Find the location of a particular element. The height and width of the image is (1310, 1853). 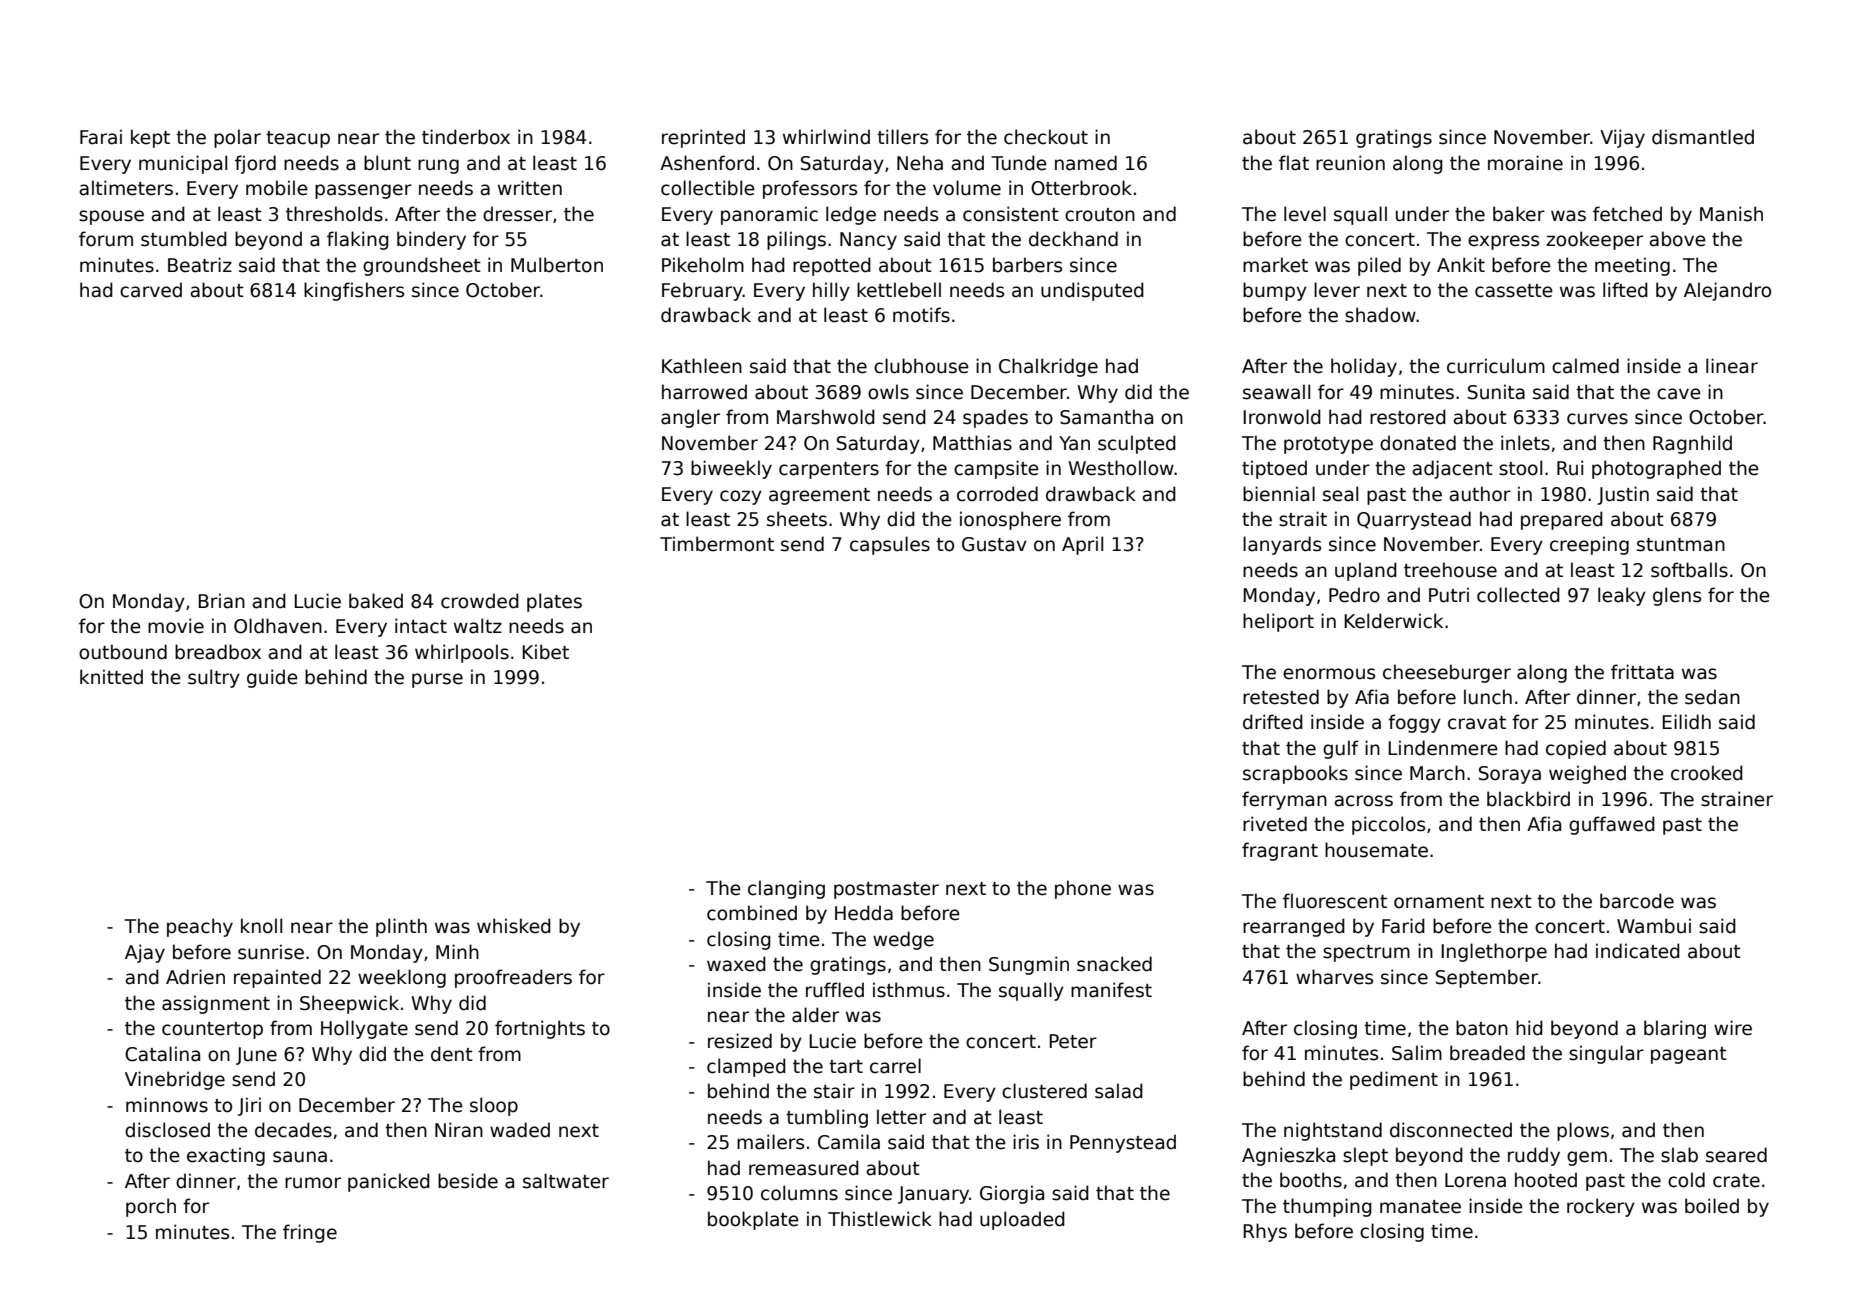

Quarrystead is located at coordinates (1414, 520).
